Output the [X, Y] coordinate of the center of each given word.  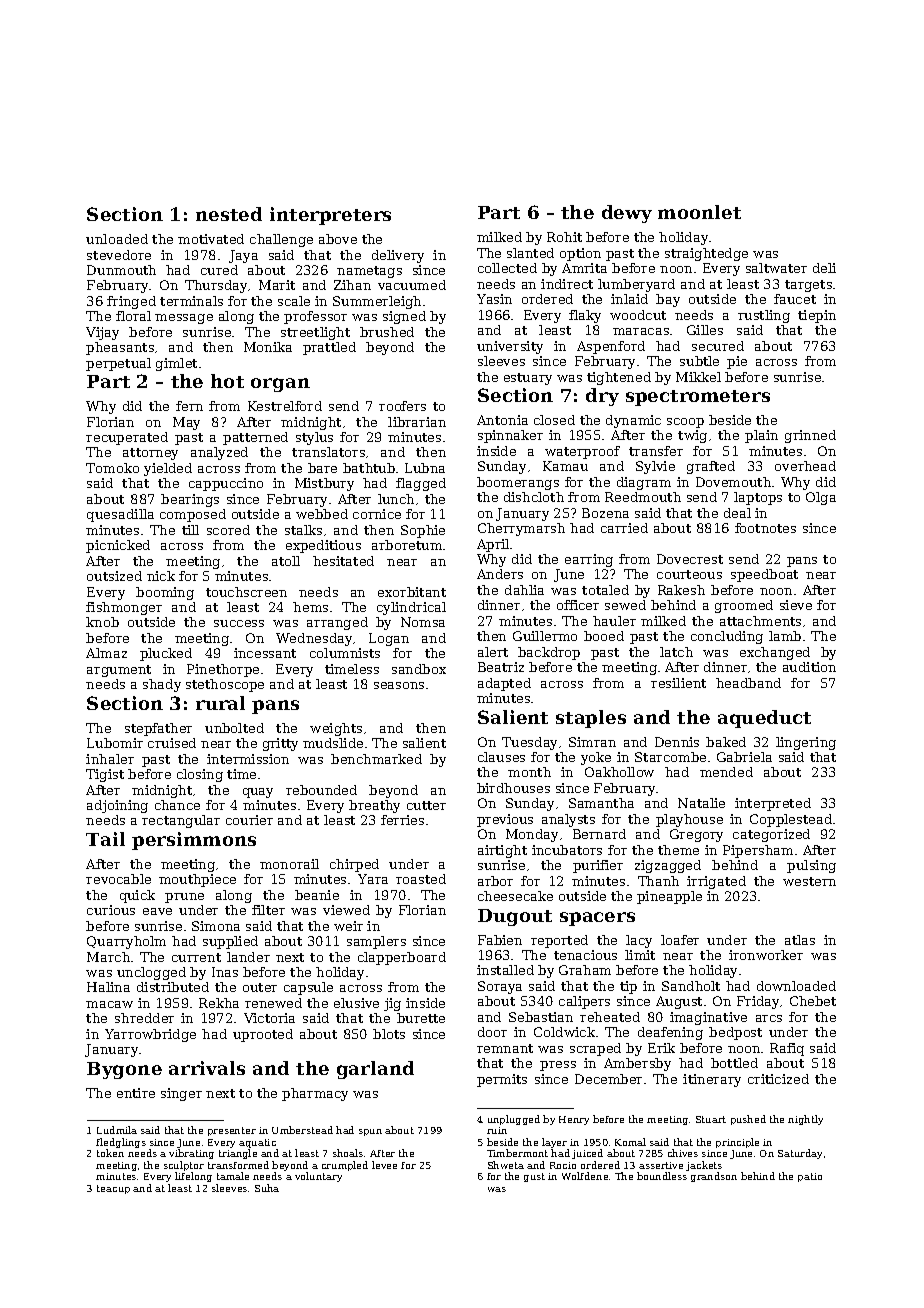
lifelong [193, 1177]
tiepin [817, 316]
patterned [255, 438]
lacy [639, 941]
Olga [821, 498]
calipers [584, 1002]
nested [229, 214]
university [510, 347]
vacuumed [412, 285]
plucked [166, 654]
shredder [144, 1018]
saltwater [776, 268]
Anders [500, 574]
